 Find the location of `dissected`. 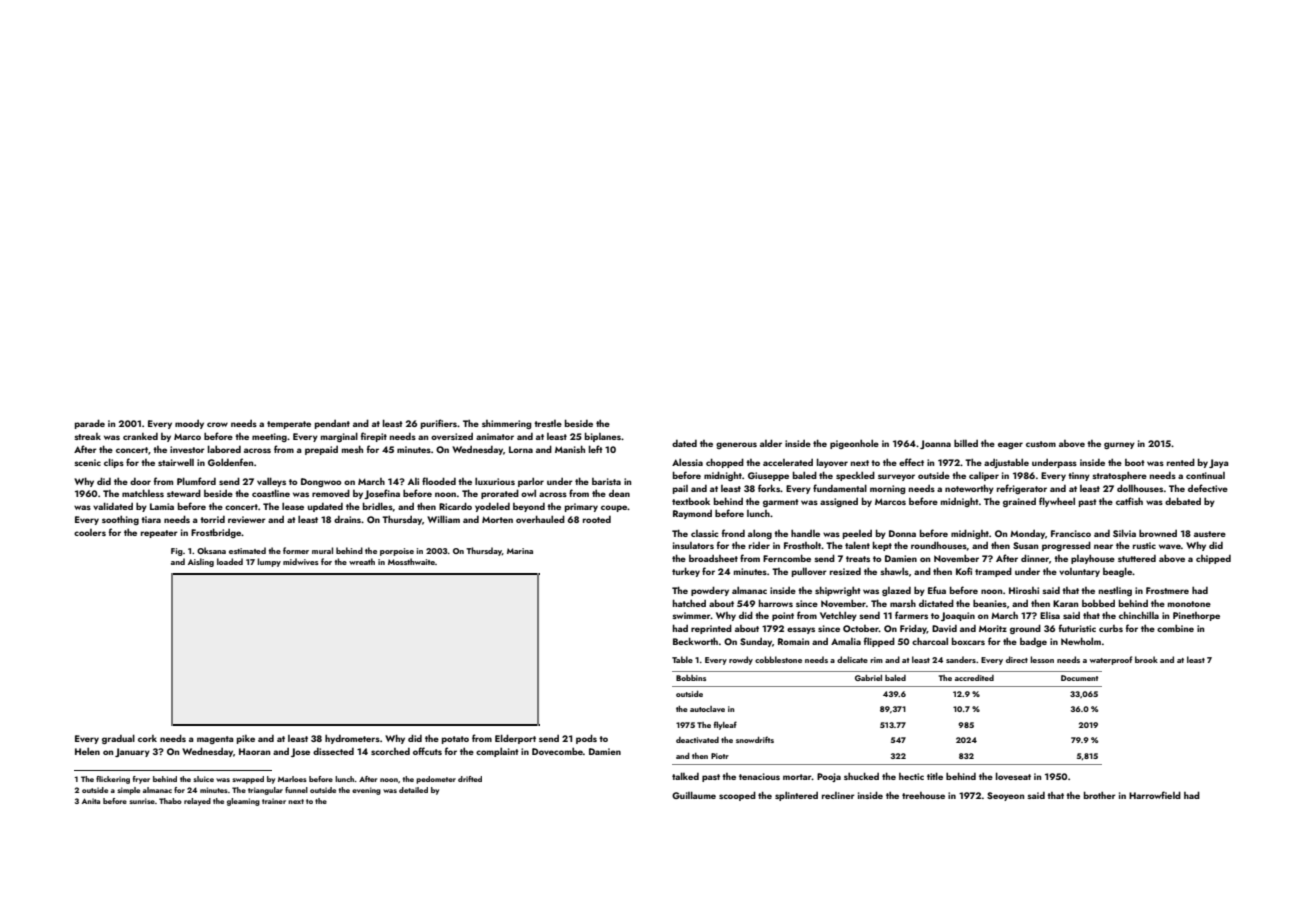

dissected is located at coordinates (333, 751).
